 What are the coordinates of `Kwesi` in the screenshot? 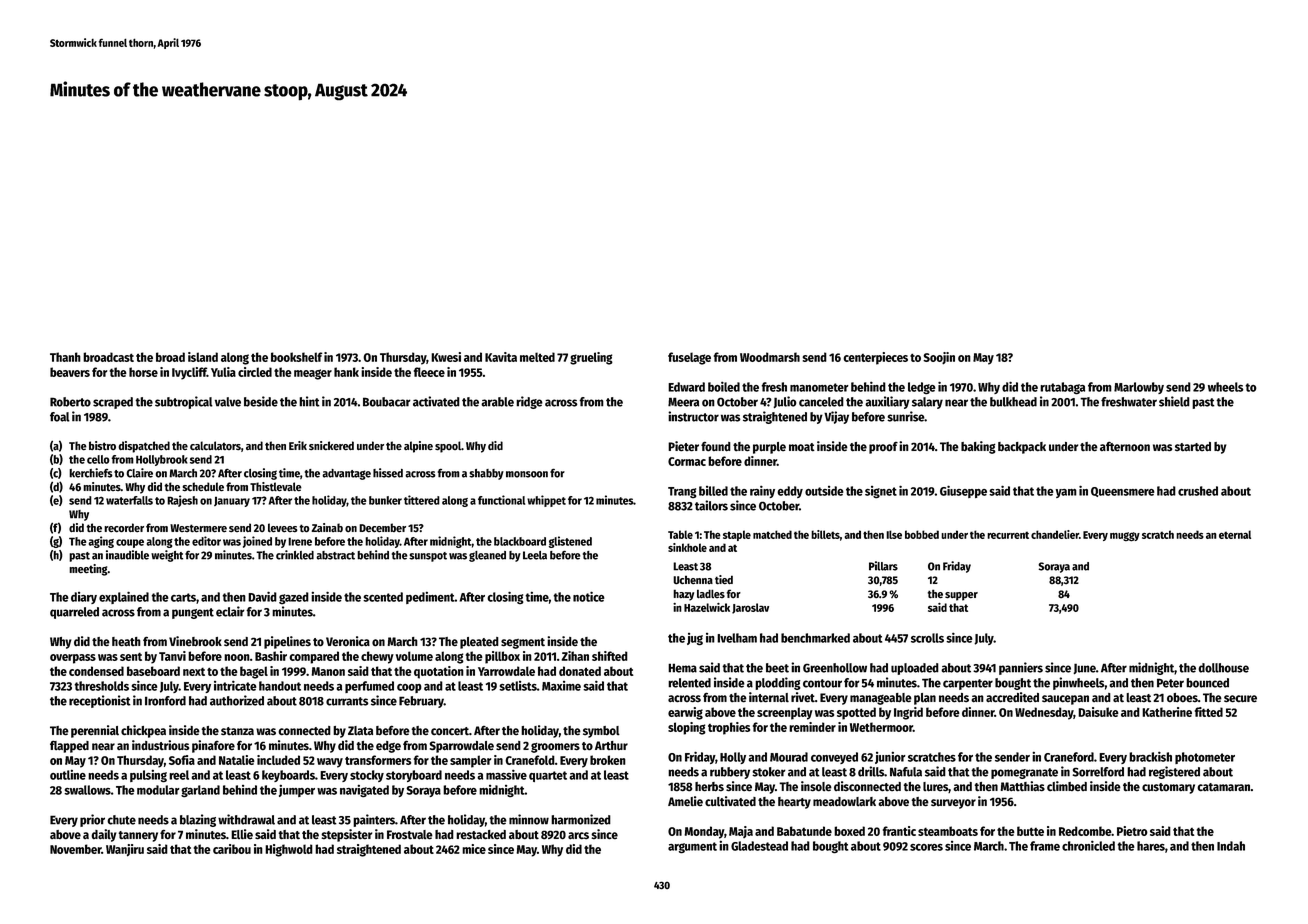 It's located at (446, 357).
